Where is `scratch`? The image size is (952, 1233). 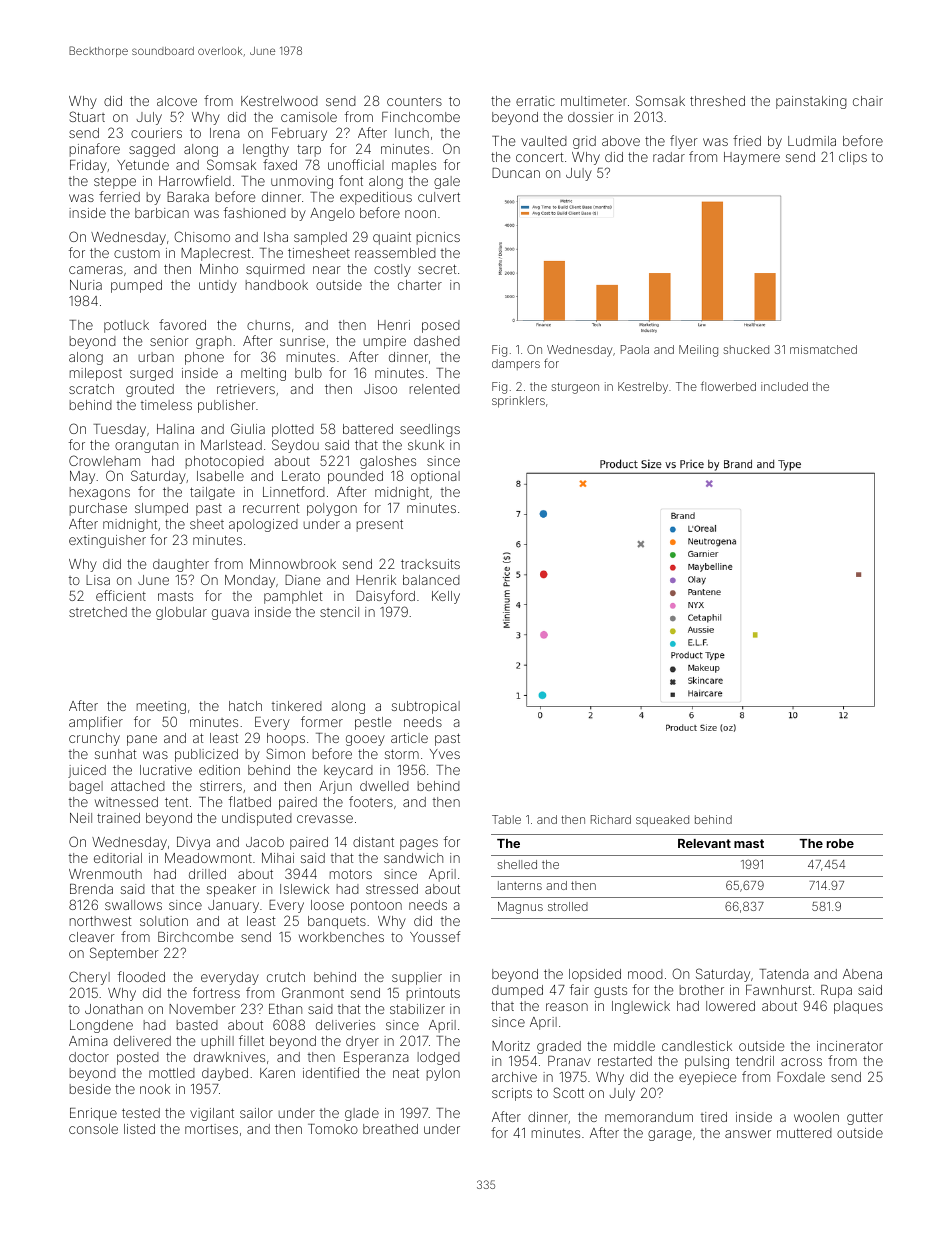
scratch is located at coordinates (91, 389).
